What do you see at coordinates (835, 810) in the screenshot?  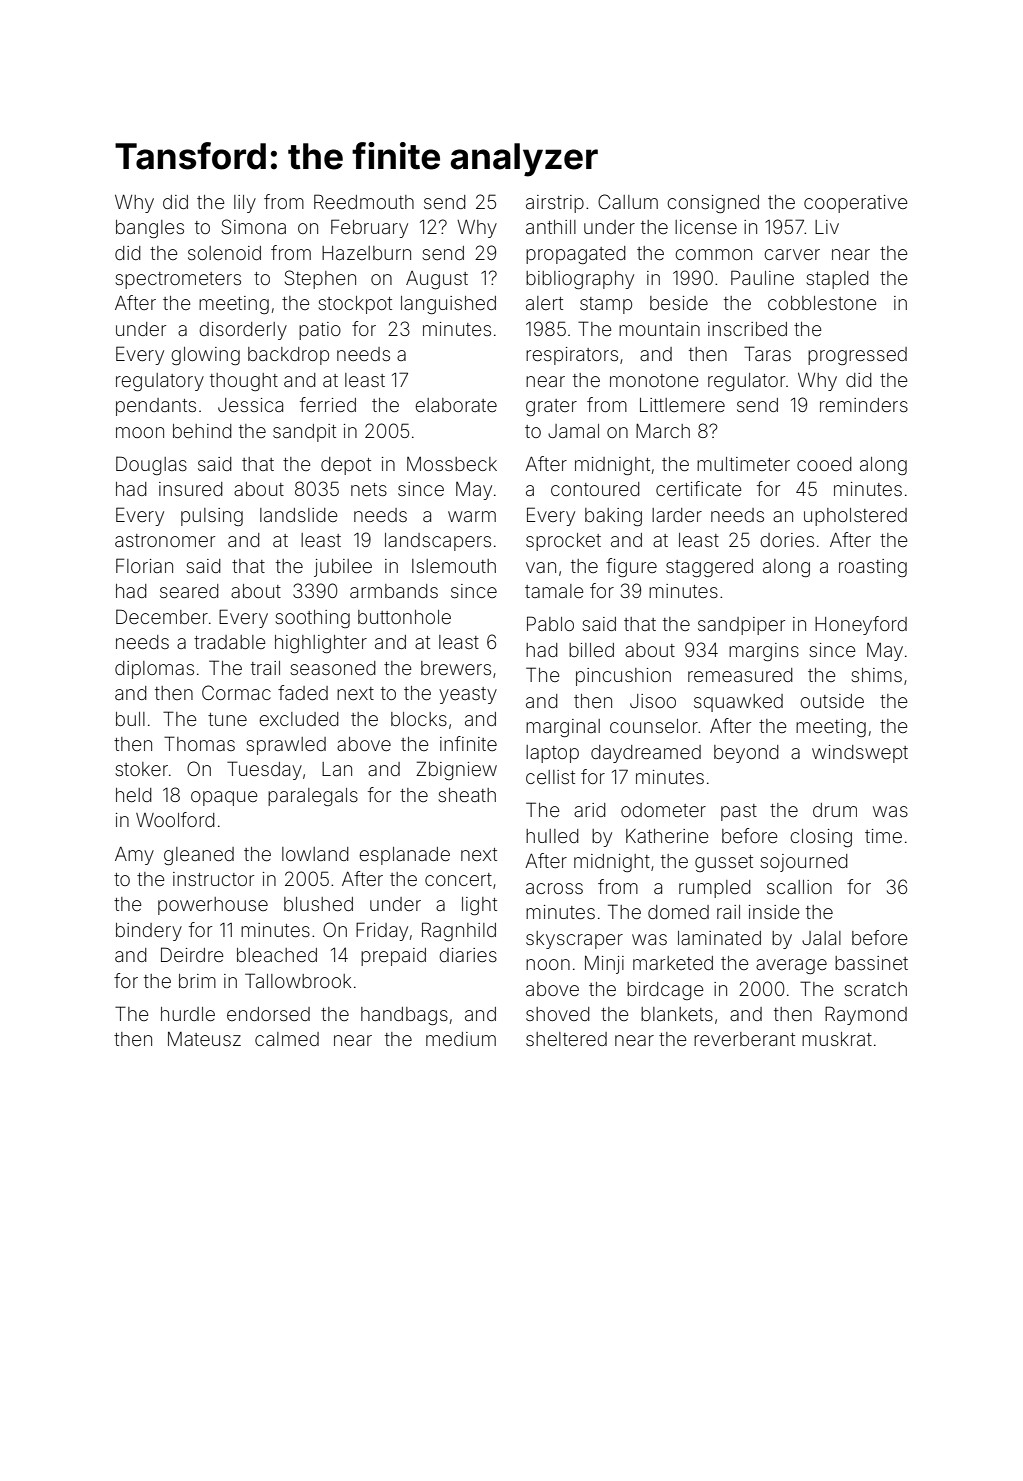 I see `drum` at bounding box center [835, 810].
